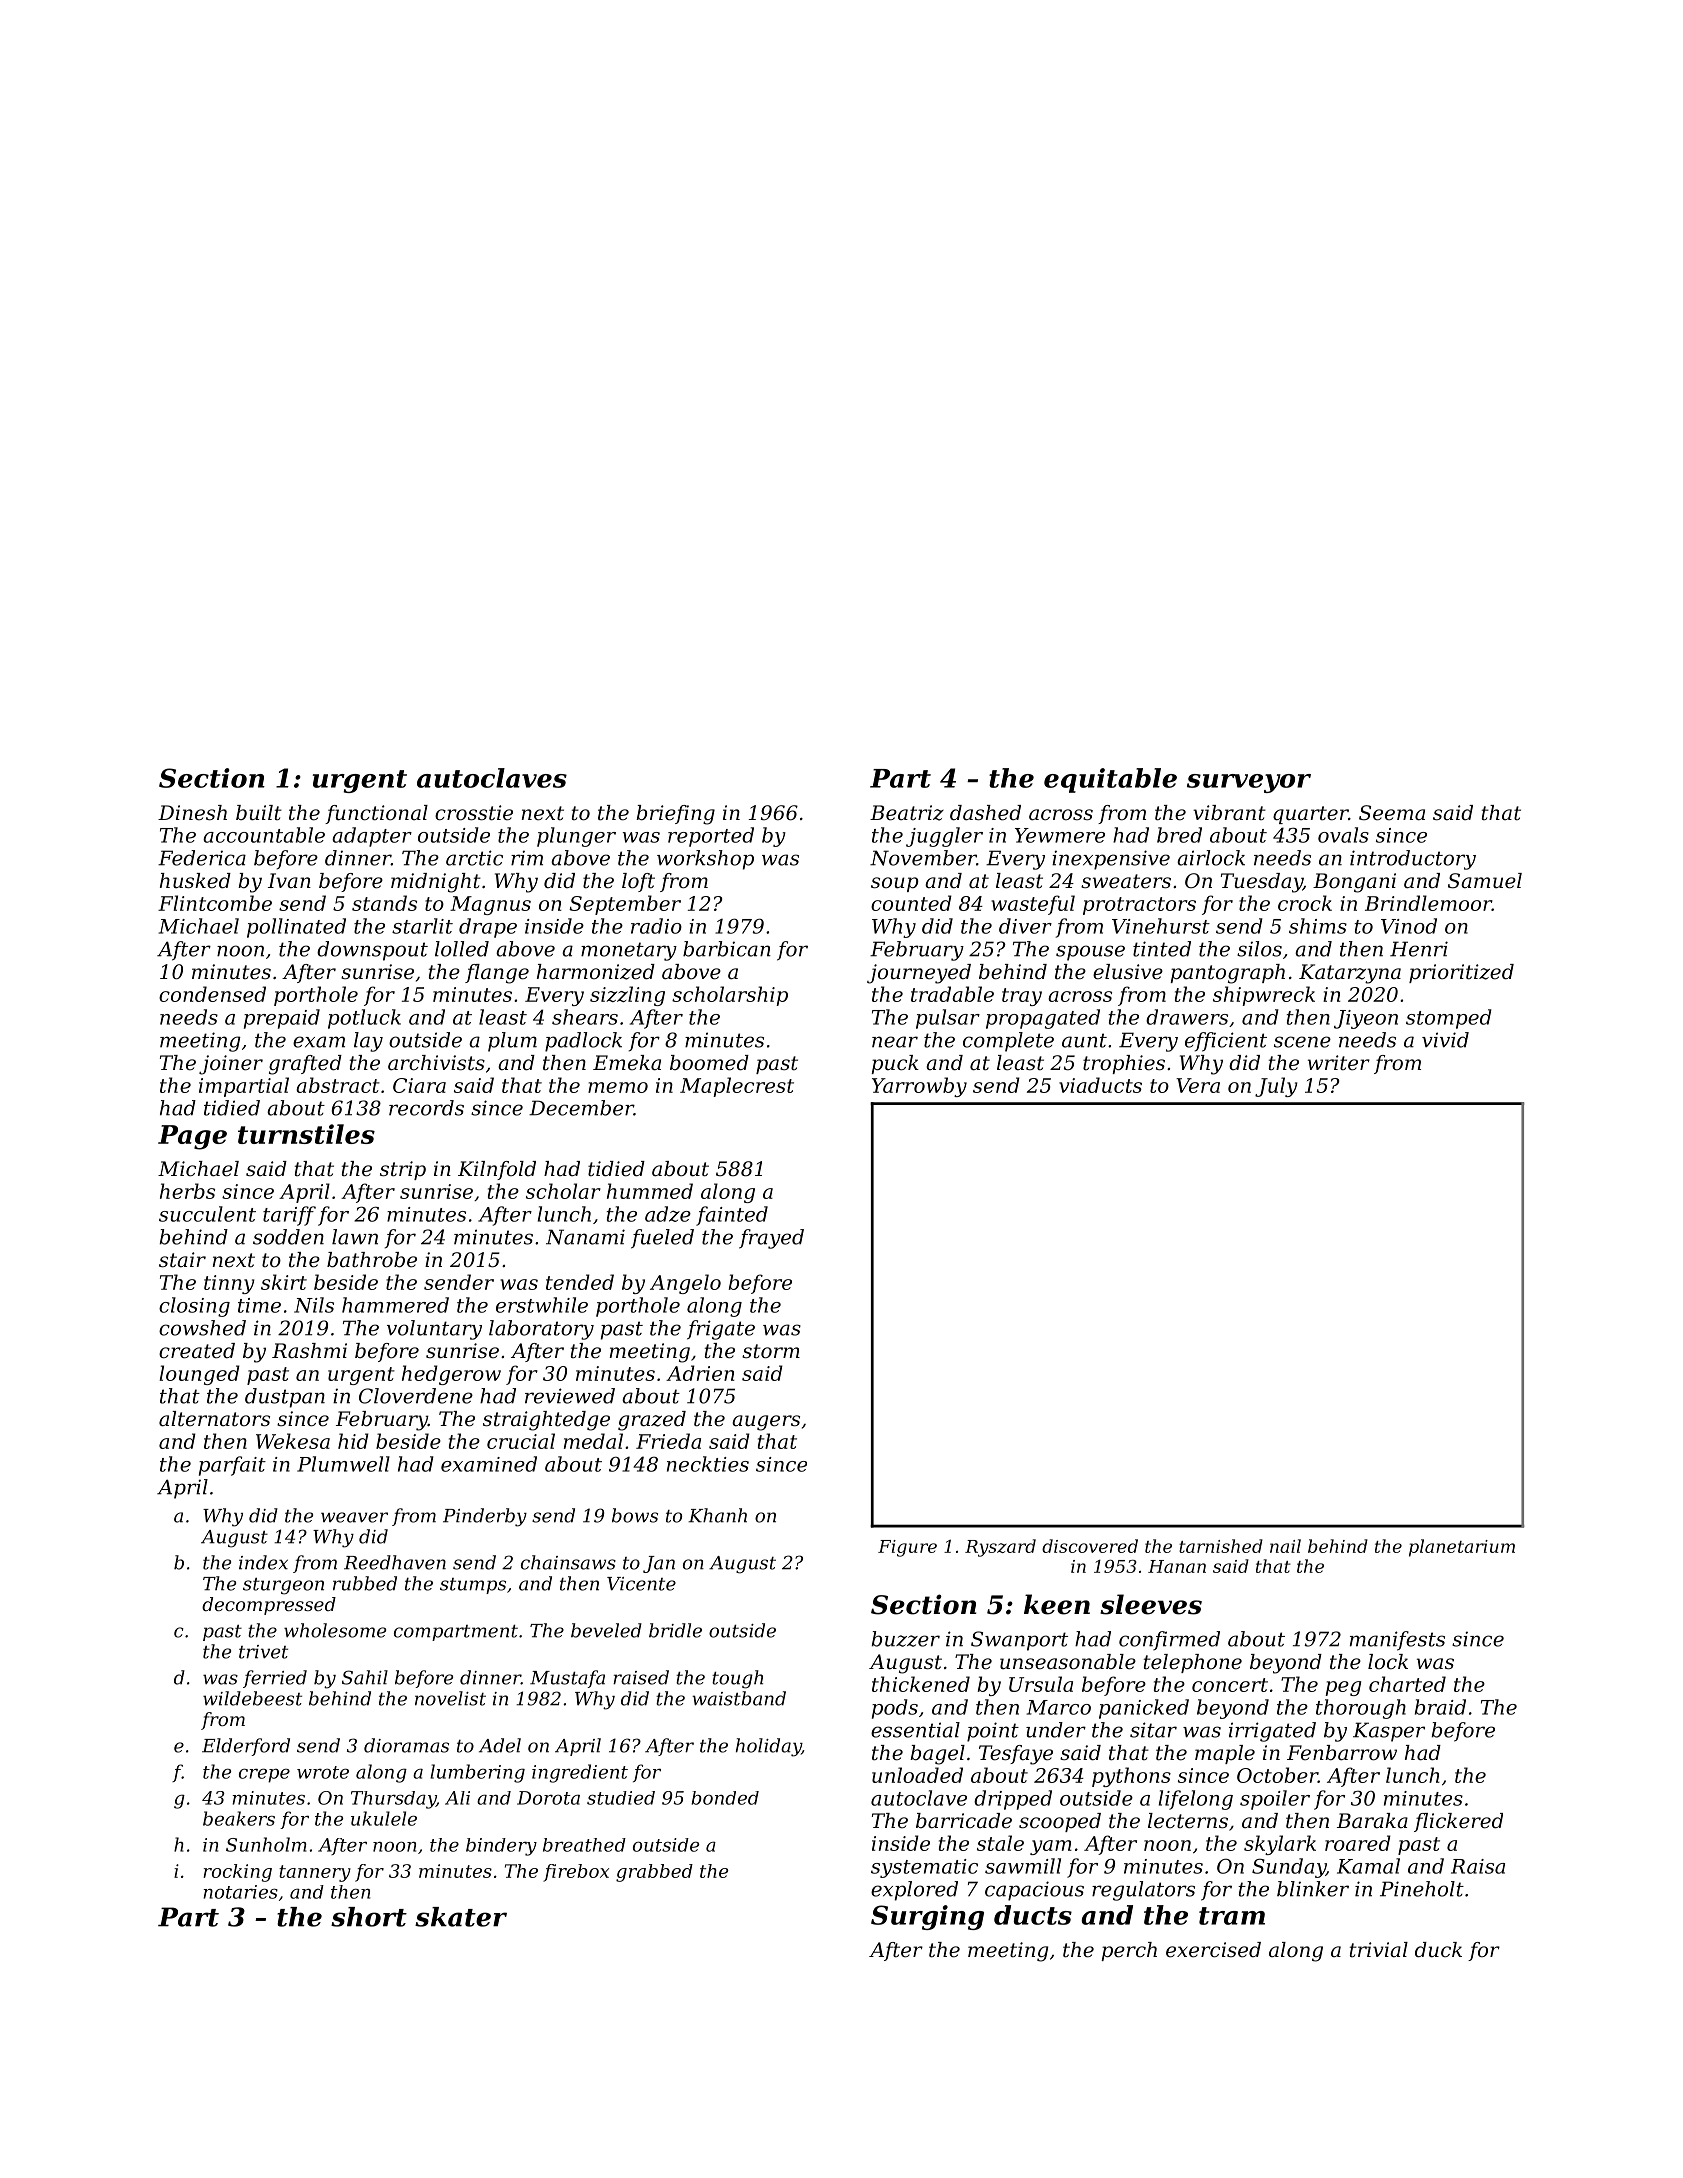 The height and width of the screenshot is (2178, 1683). I want to click on monetary, so click(629, 951).
